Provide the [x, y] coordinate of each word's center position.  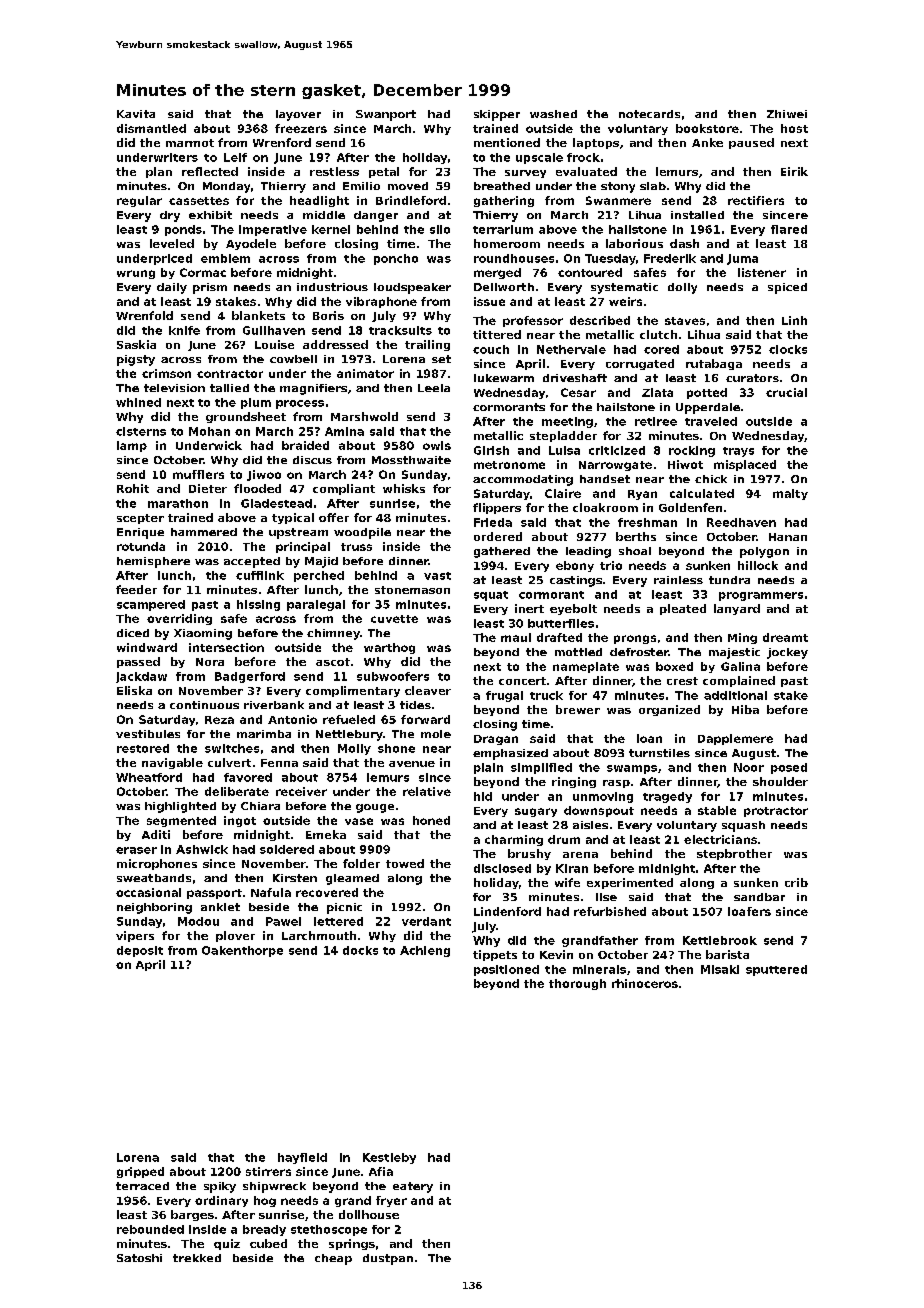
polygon [764, 552]
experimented [630, 883]
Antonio [292, 719]
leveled [172, 243]
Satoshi [139, 1258]
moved [408, 186]
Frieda [493, 522]
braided [305, 445]
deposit [140, 951]
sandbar [759, 897]
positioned [506, 970]
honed [431, 820]
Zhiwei [787, 114]
